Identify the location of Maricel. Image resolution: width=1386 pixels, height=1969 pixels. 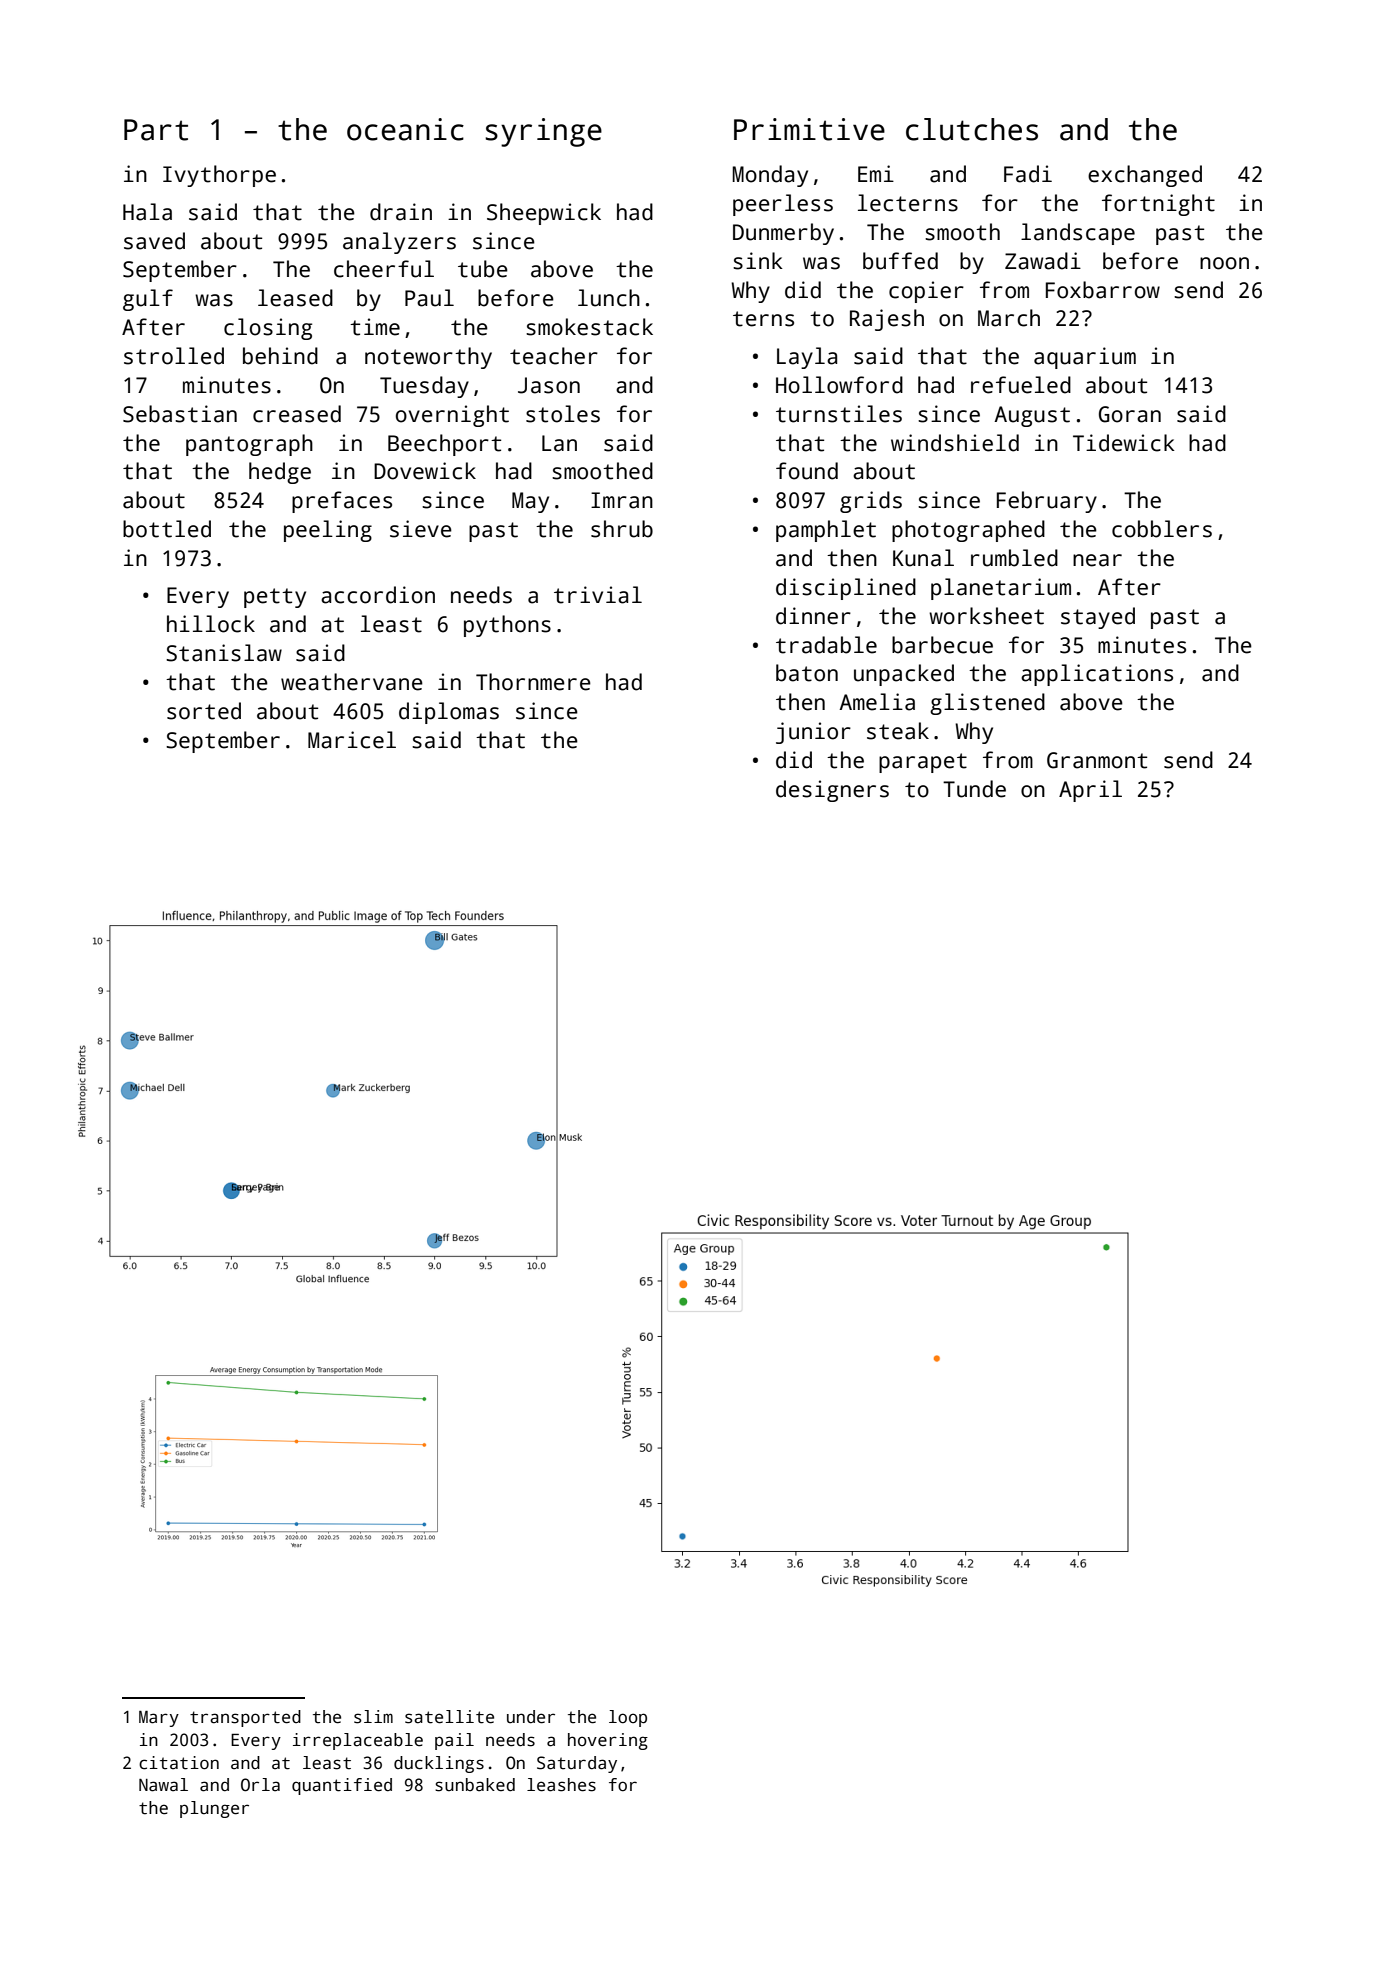
(352, 740).
